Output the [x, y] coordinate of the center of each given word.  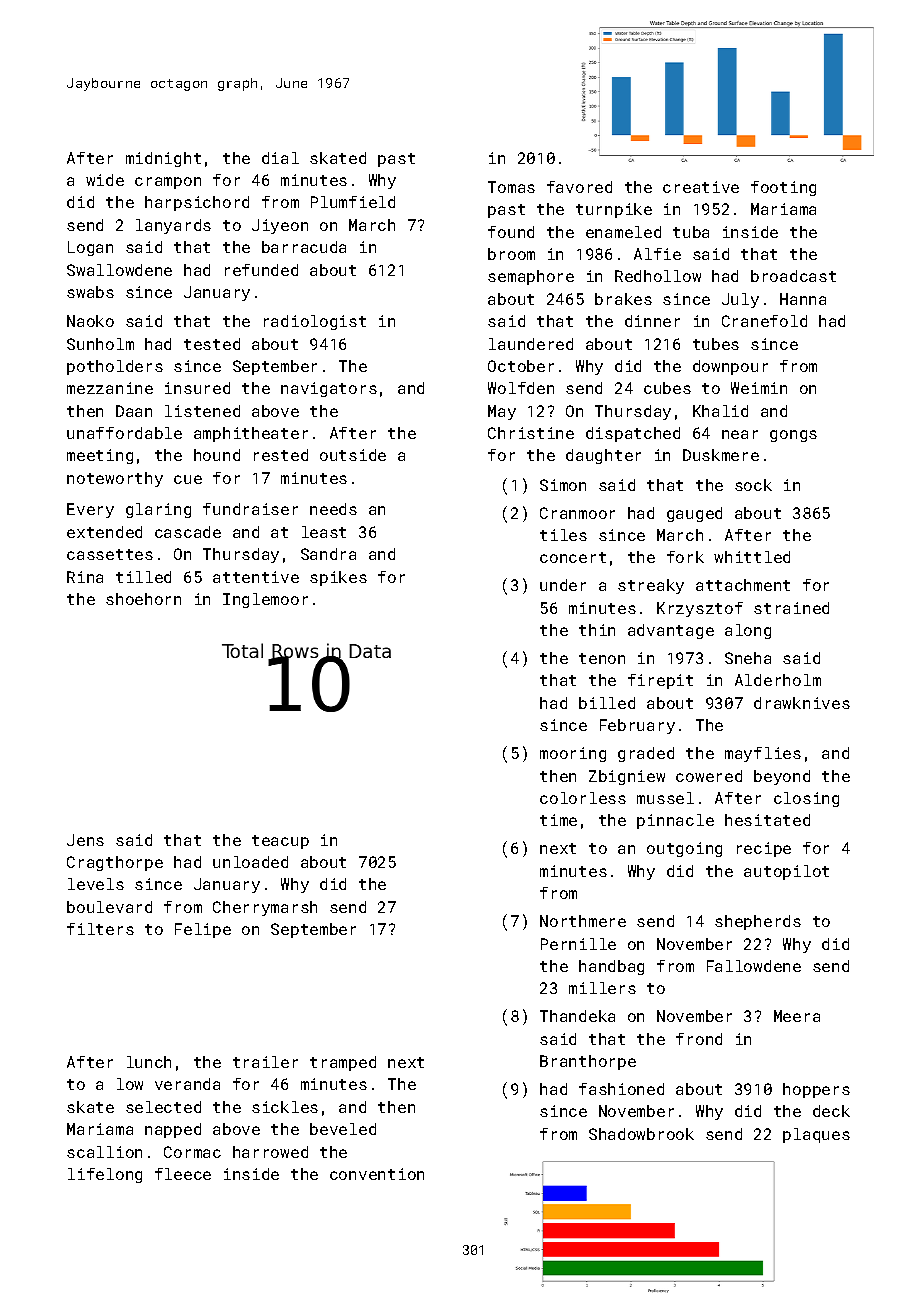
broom [511, 254]
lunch [149, 1062]
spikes [338, 578]
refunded [261, 270]
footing [783, 188]
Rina [85, 577]
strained [791, 608]
